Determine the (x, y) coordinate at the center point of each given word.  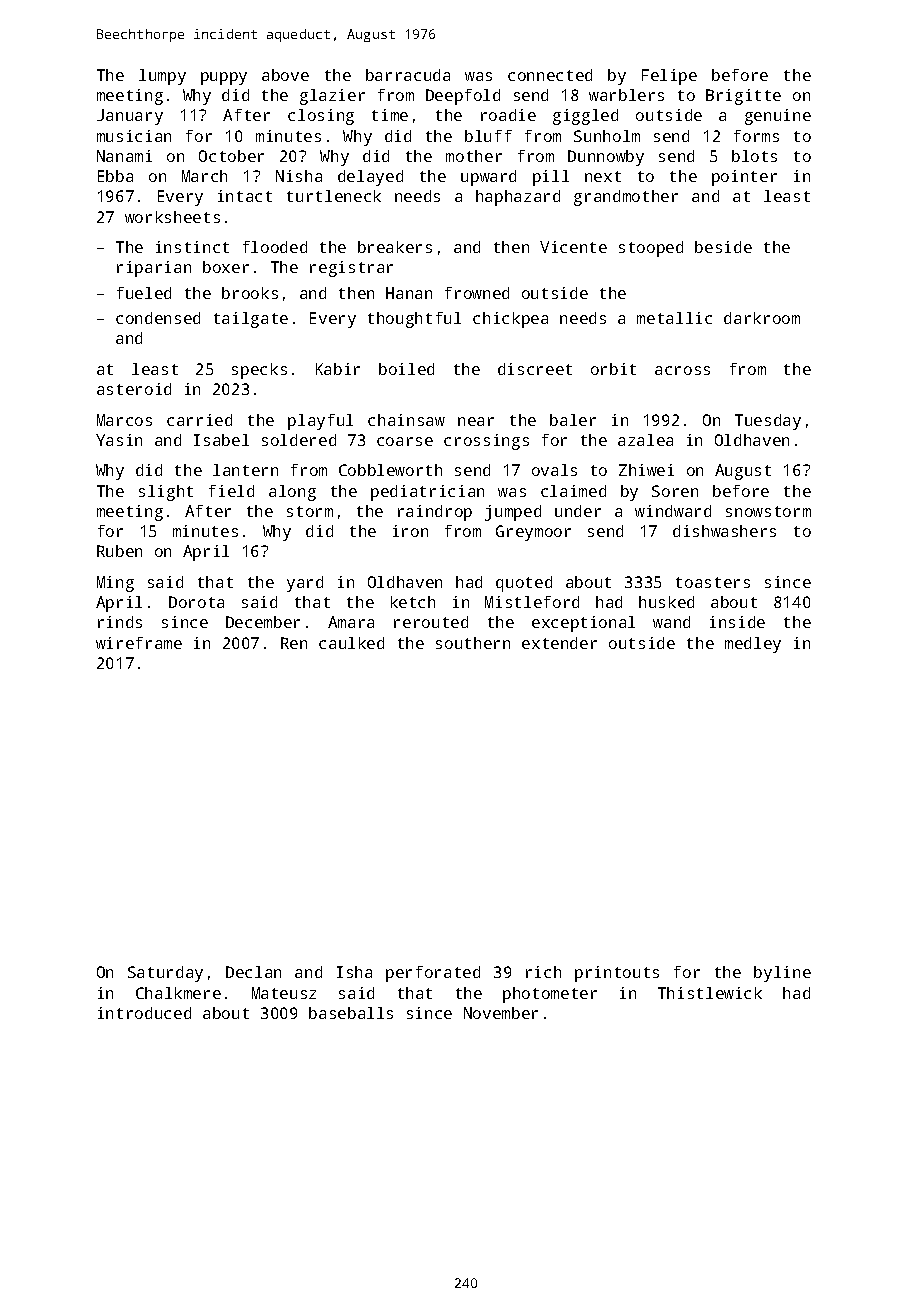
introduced (144, 1013)
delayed (370, 178)
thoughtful (414, 320)
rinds (120, 622)
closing (321, 117)
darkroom (762, 318)
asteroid (134, 389)
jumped (513, 513)
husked (666, 602)
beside (723, 247)
